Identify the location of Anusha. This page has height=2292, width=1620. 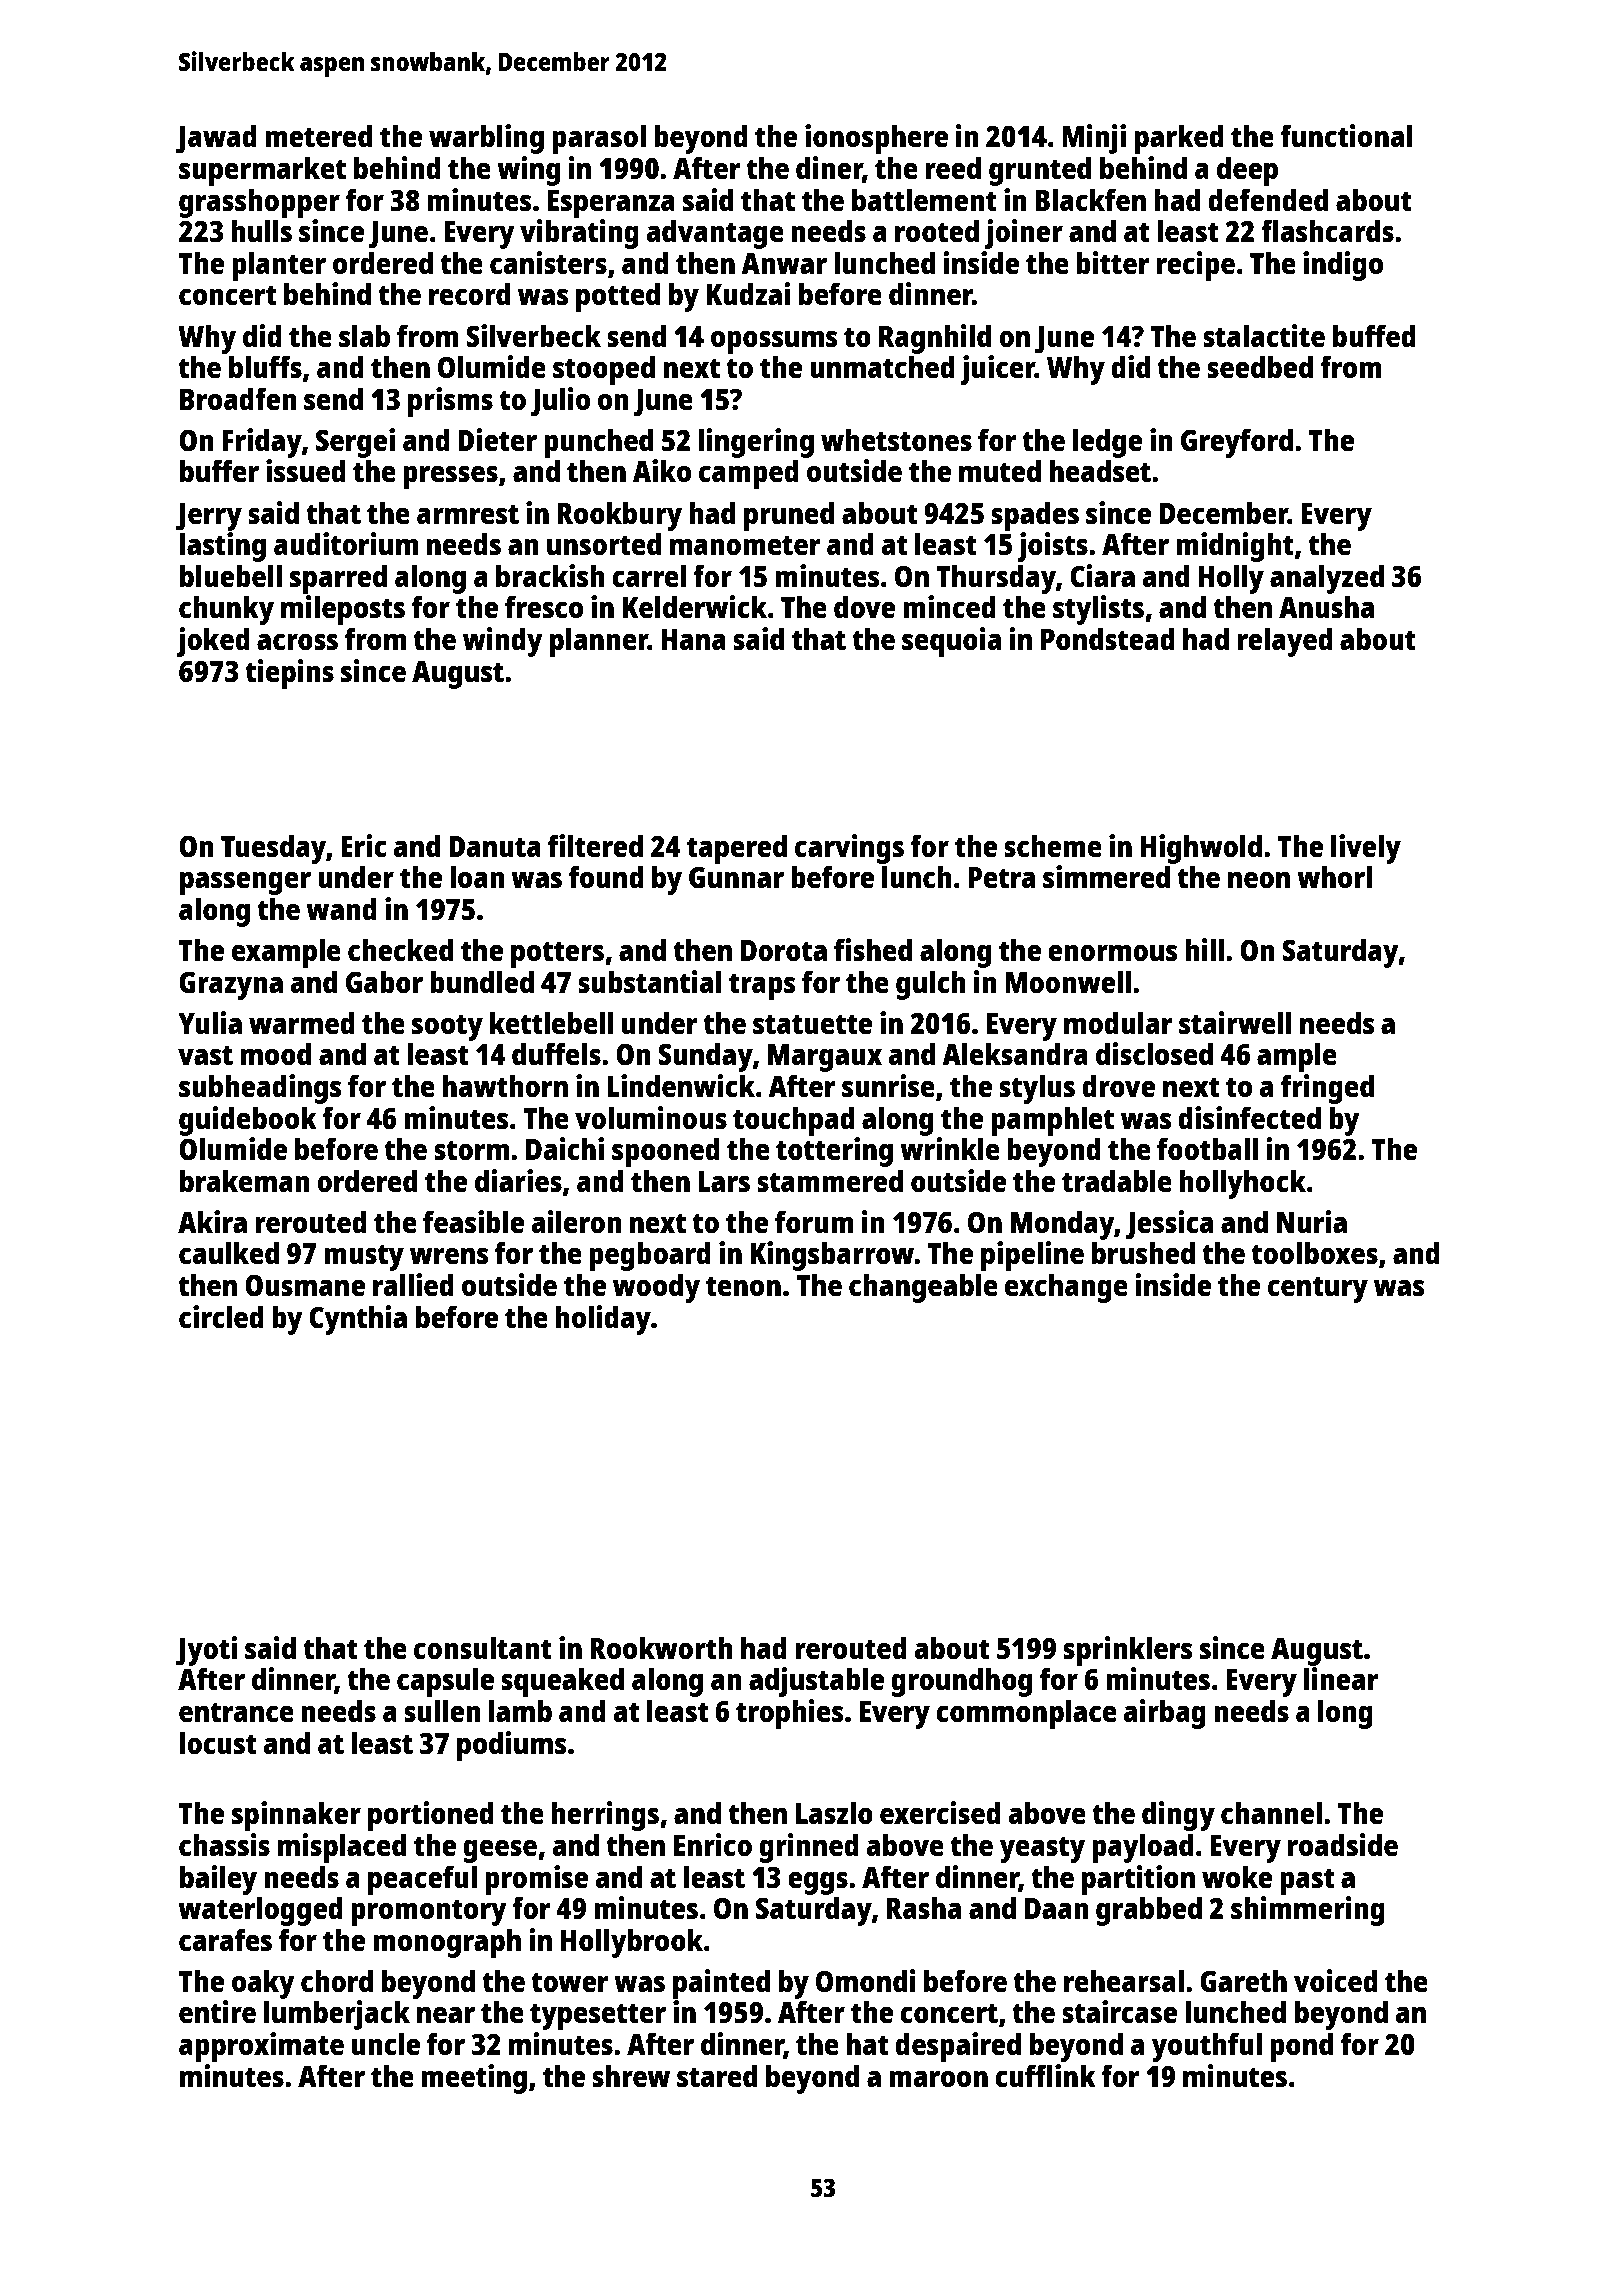
(1326, 607).
